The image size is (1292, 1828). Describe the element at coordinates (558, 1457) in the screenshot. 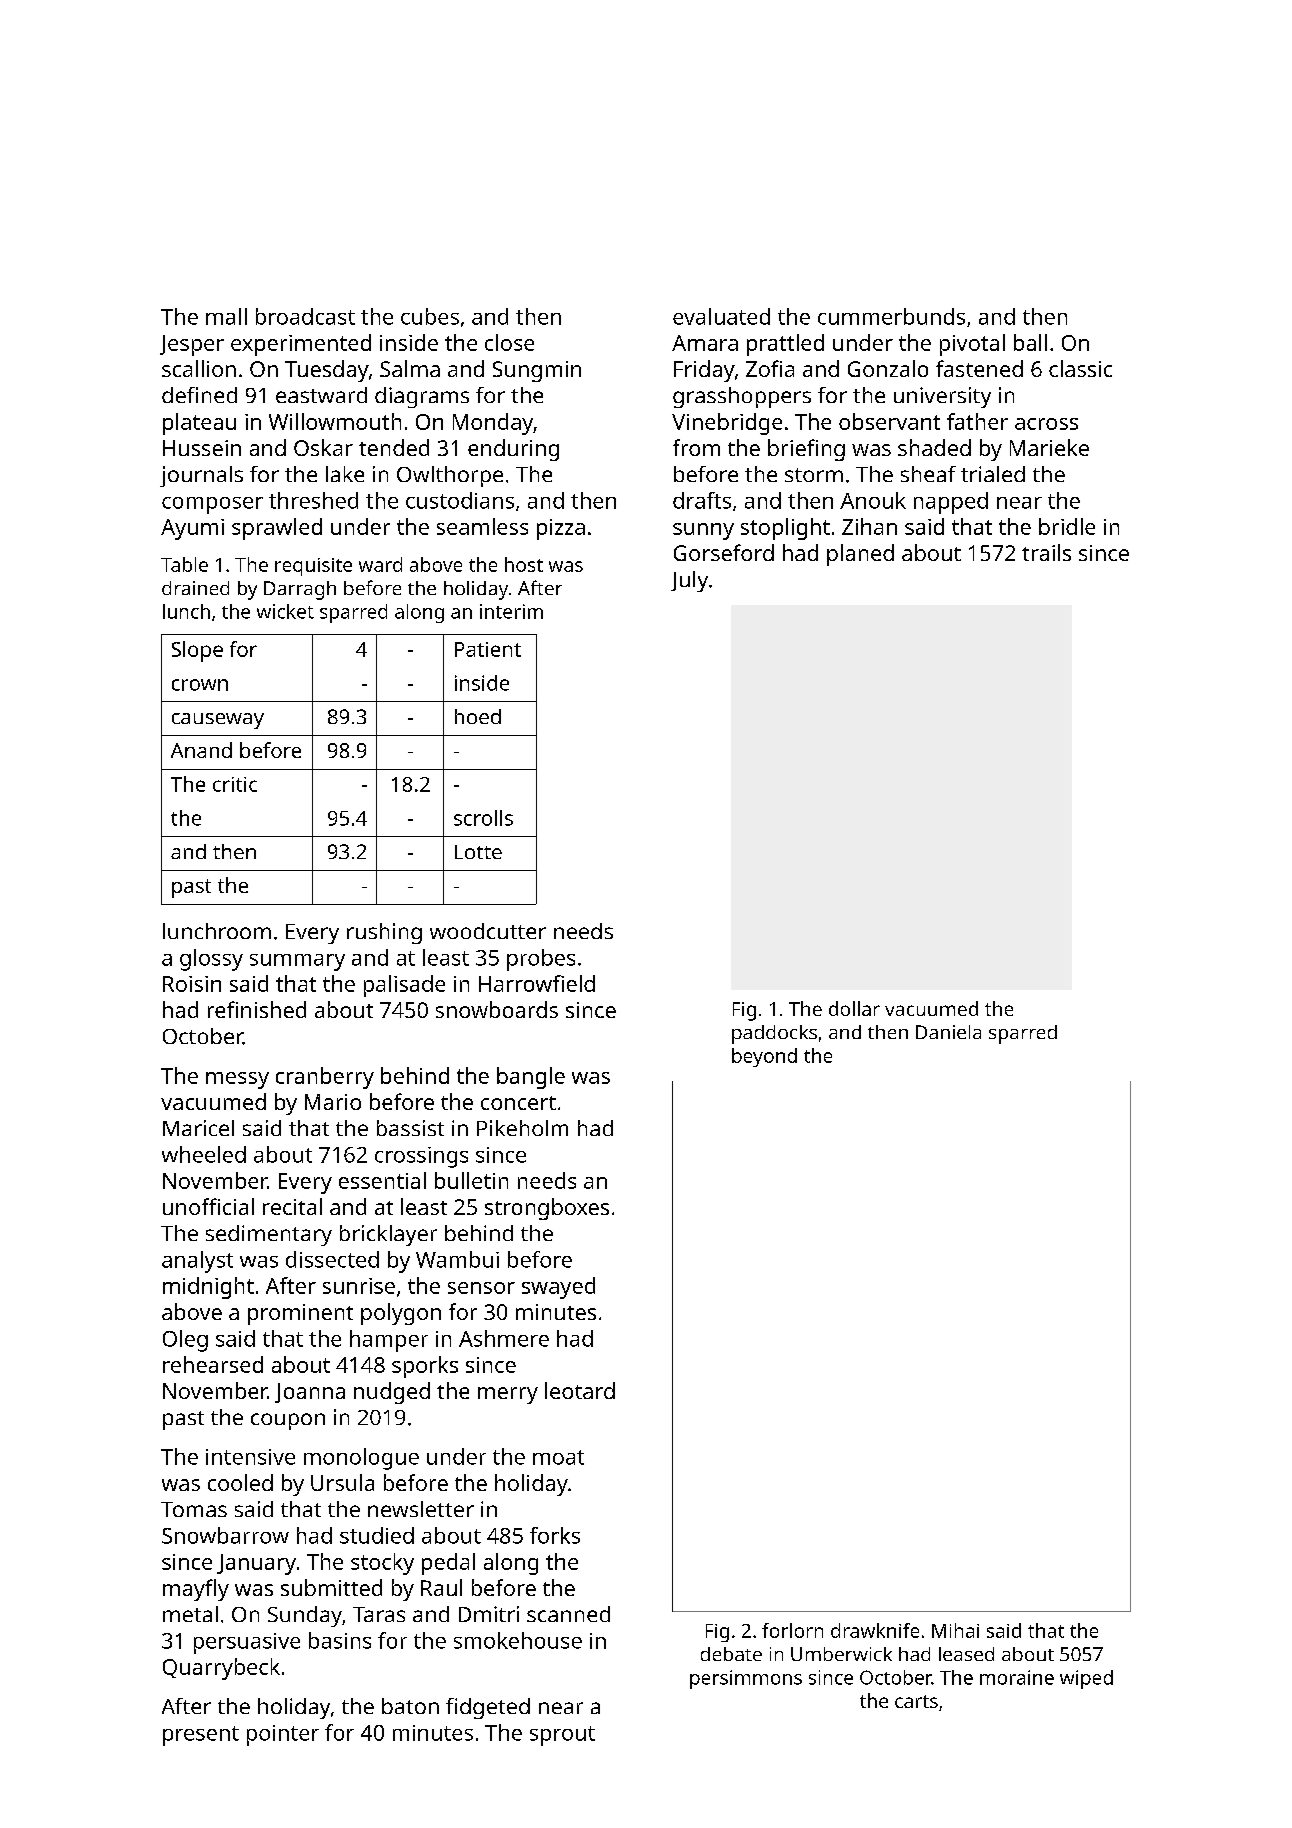

I see `moat` at that location.
